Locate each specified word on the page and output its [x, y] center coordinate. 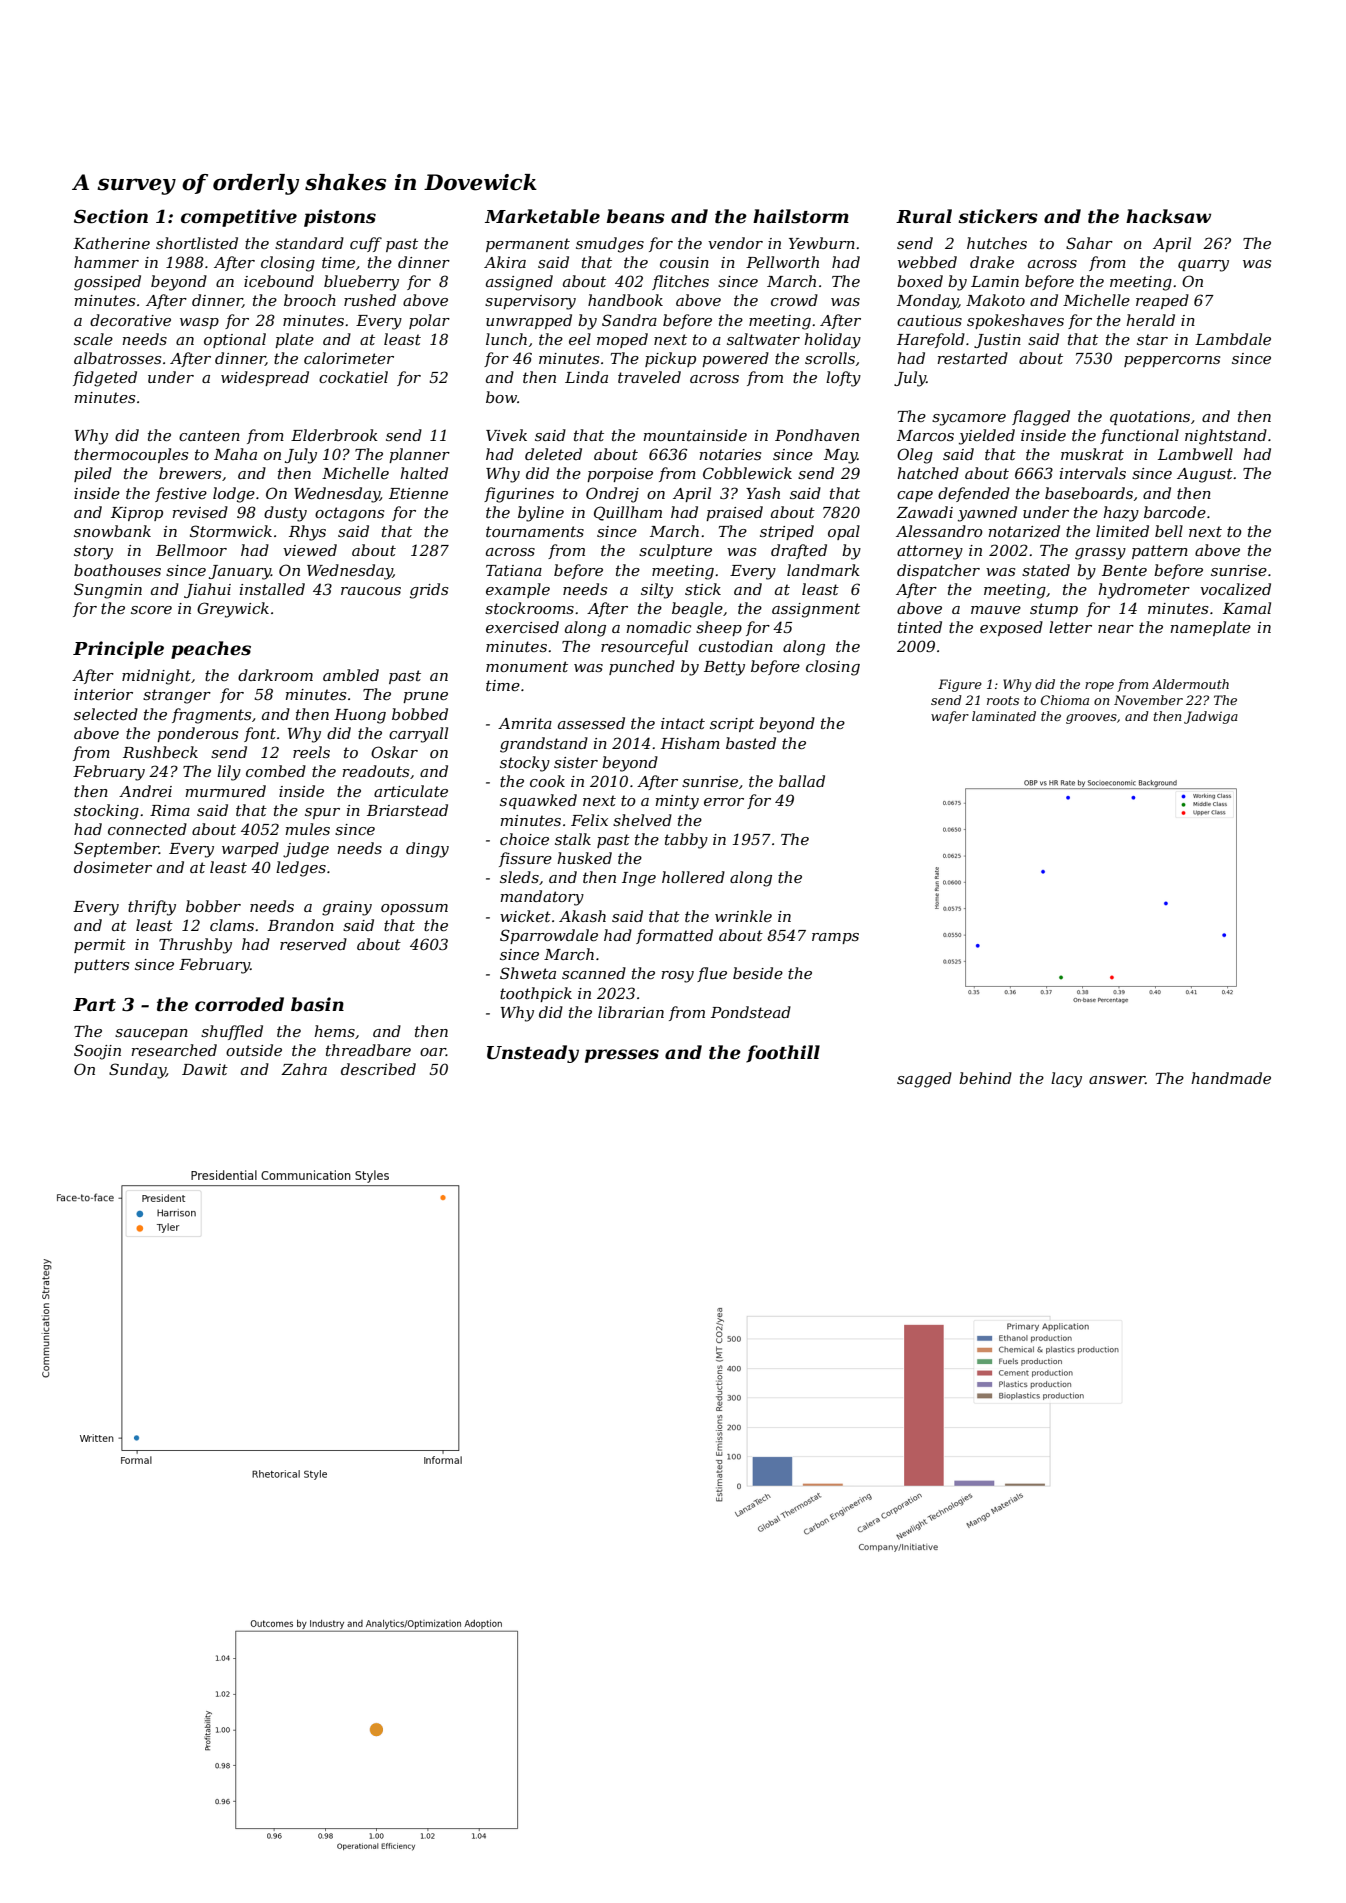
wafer [950, 717]
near [1116, 629]
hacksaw [1168, 216]
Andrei [145, 791]
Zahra [304, 1069]
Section [111, 216]
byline [541, 514]
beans [636, 216]
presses [622, 1056]
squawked [538, 801]
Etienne [418, 493]
